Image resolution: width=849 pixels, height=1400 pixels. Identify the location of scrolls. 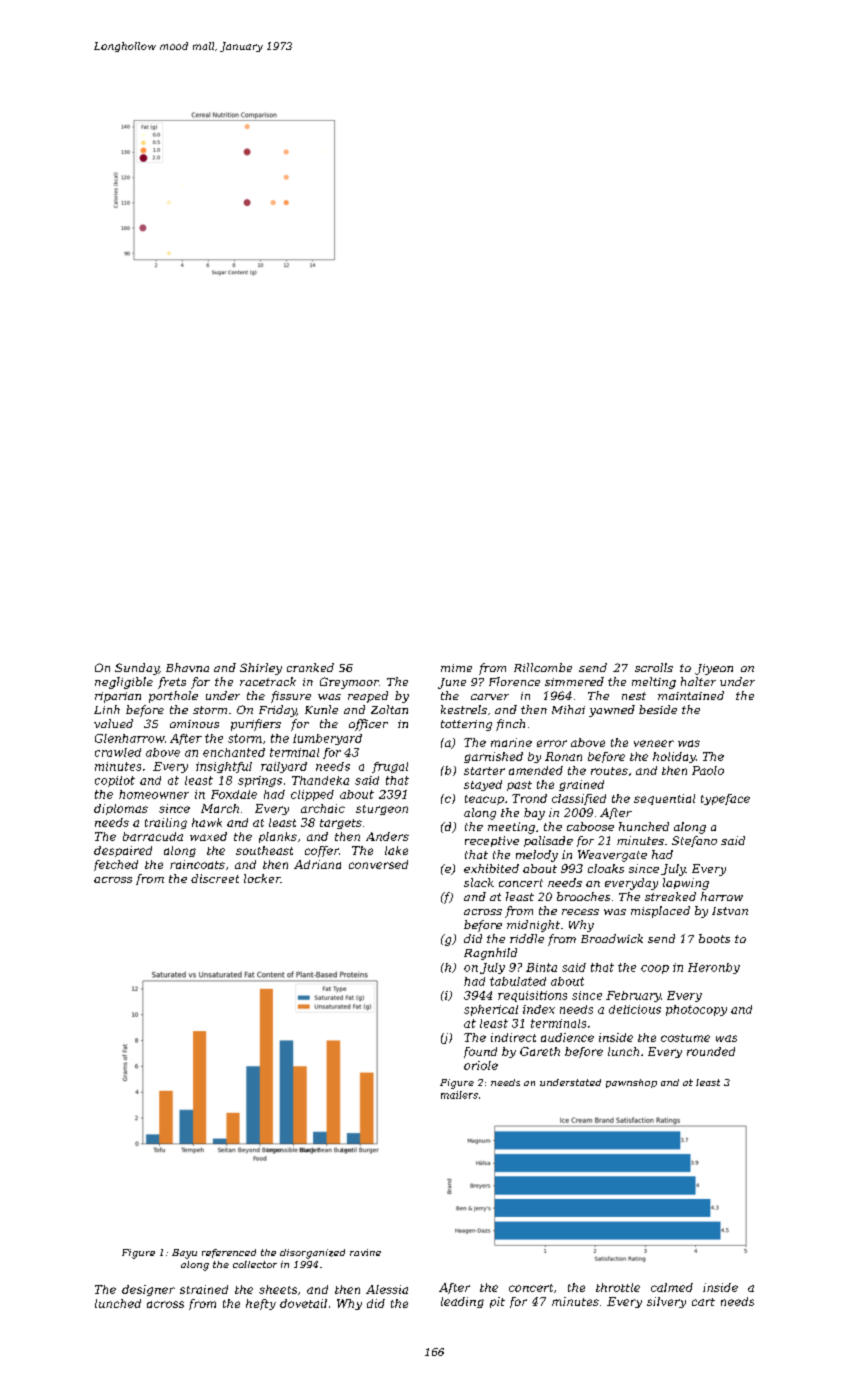
(654, 667).
